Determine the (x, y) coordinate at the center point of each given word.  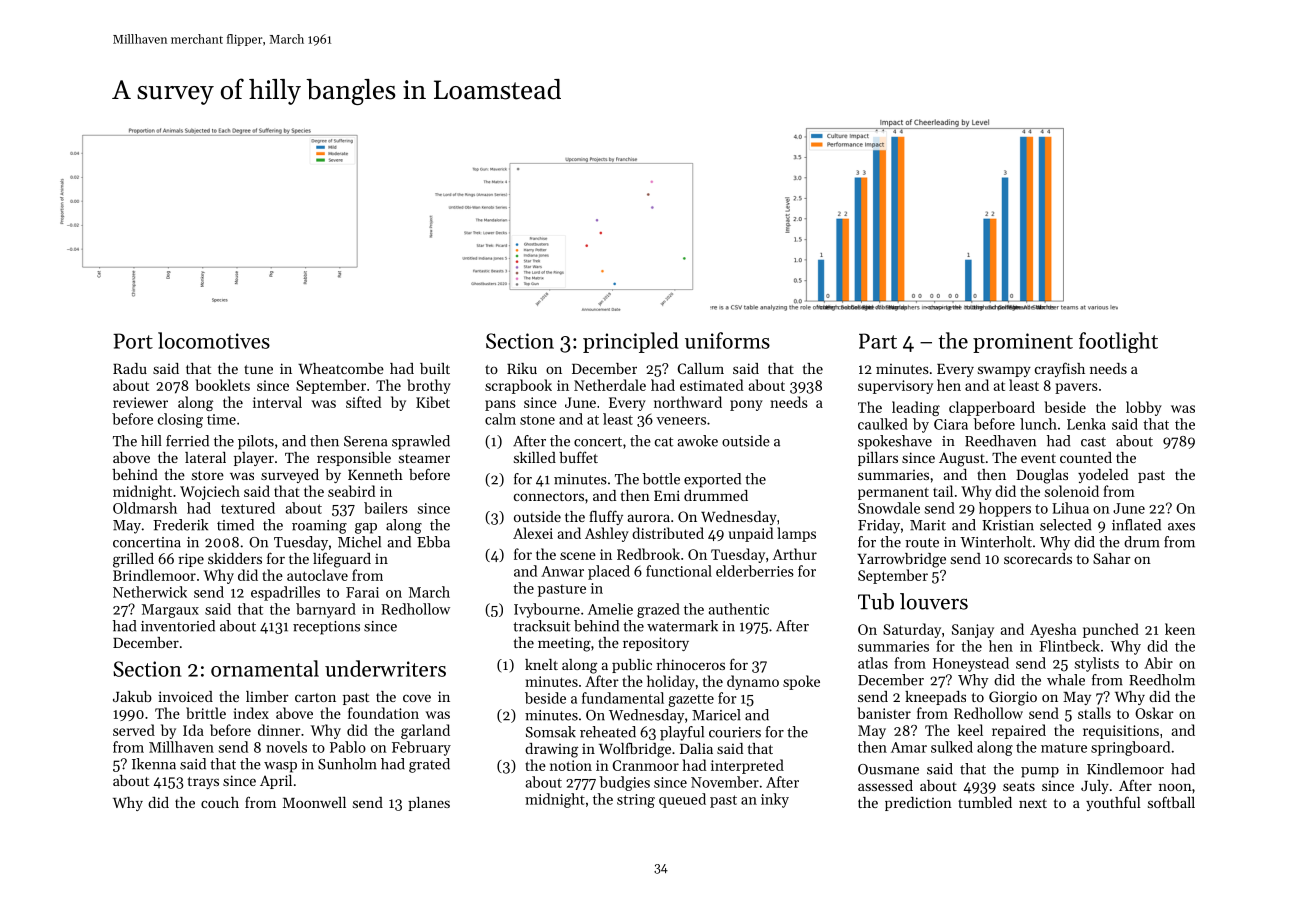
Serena (366, 441)
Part (878, 341)
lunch (1038, 424)
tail (943, 491)
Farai (362, 592)
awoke (697, 441)
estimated (711, 385)
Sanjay (973, 631)
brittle (206, 713)
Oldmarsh (145, 508)
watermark (682, 626)
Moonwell (314, 802)
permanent (893, 493)
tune (258, 369)
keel (970, 730)
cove (417, 698)
